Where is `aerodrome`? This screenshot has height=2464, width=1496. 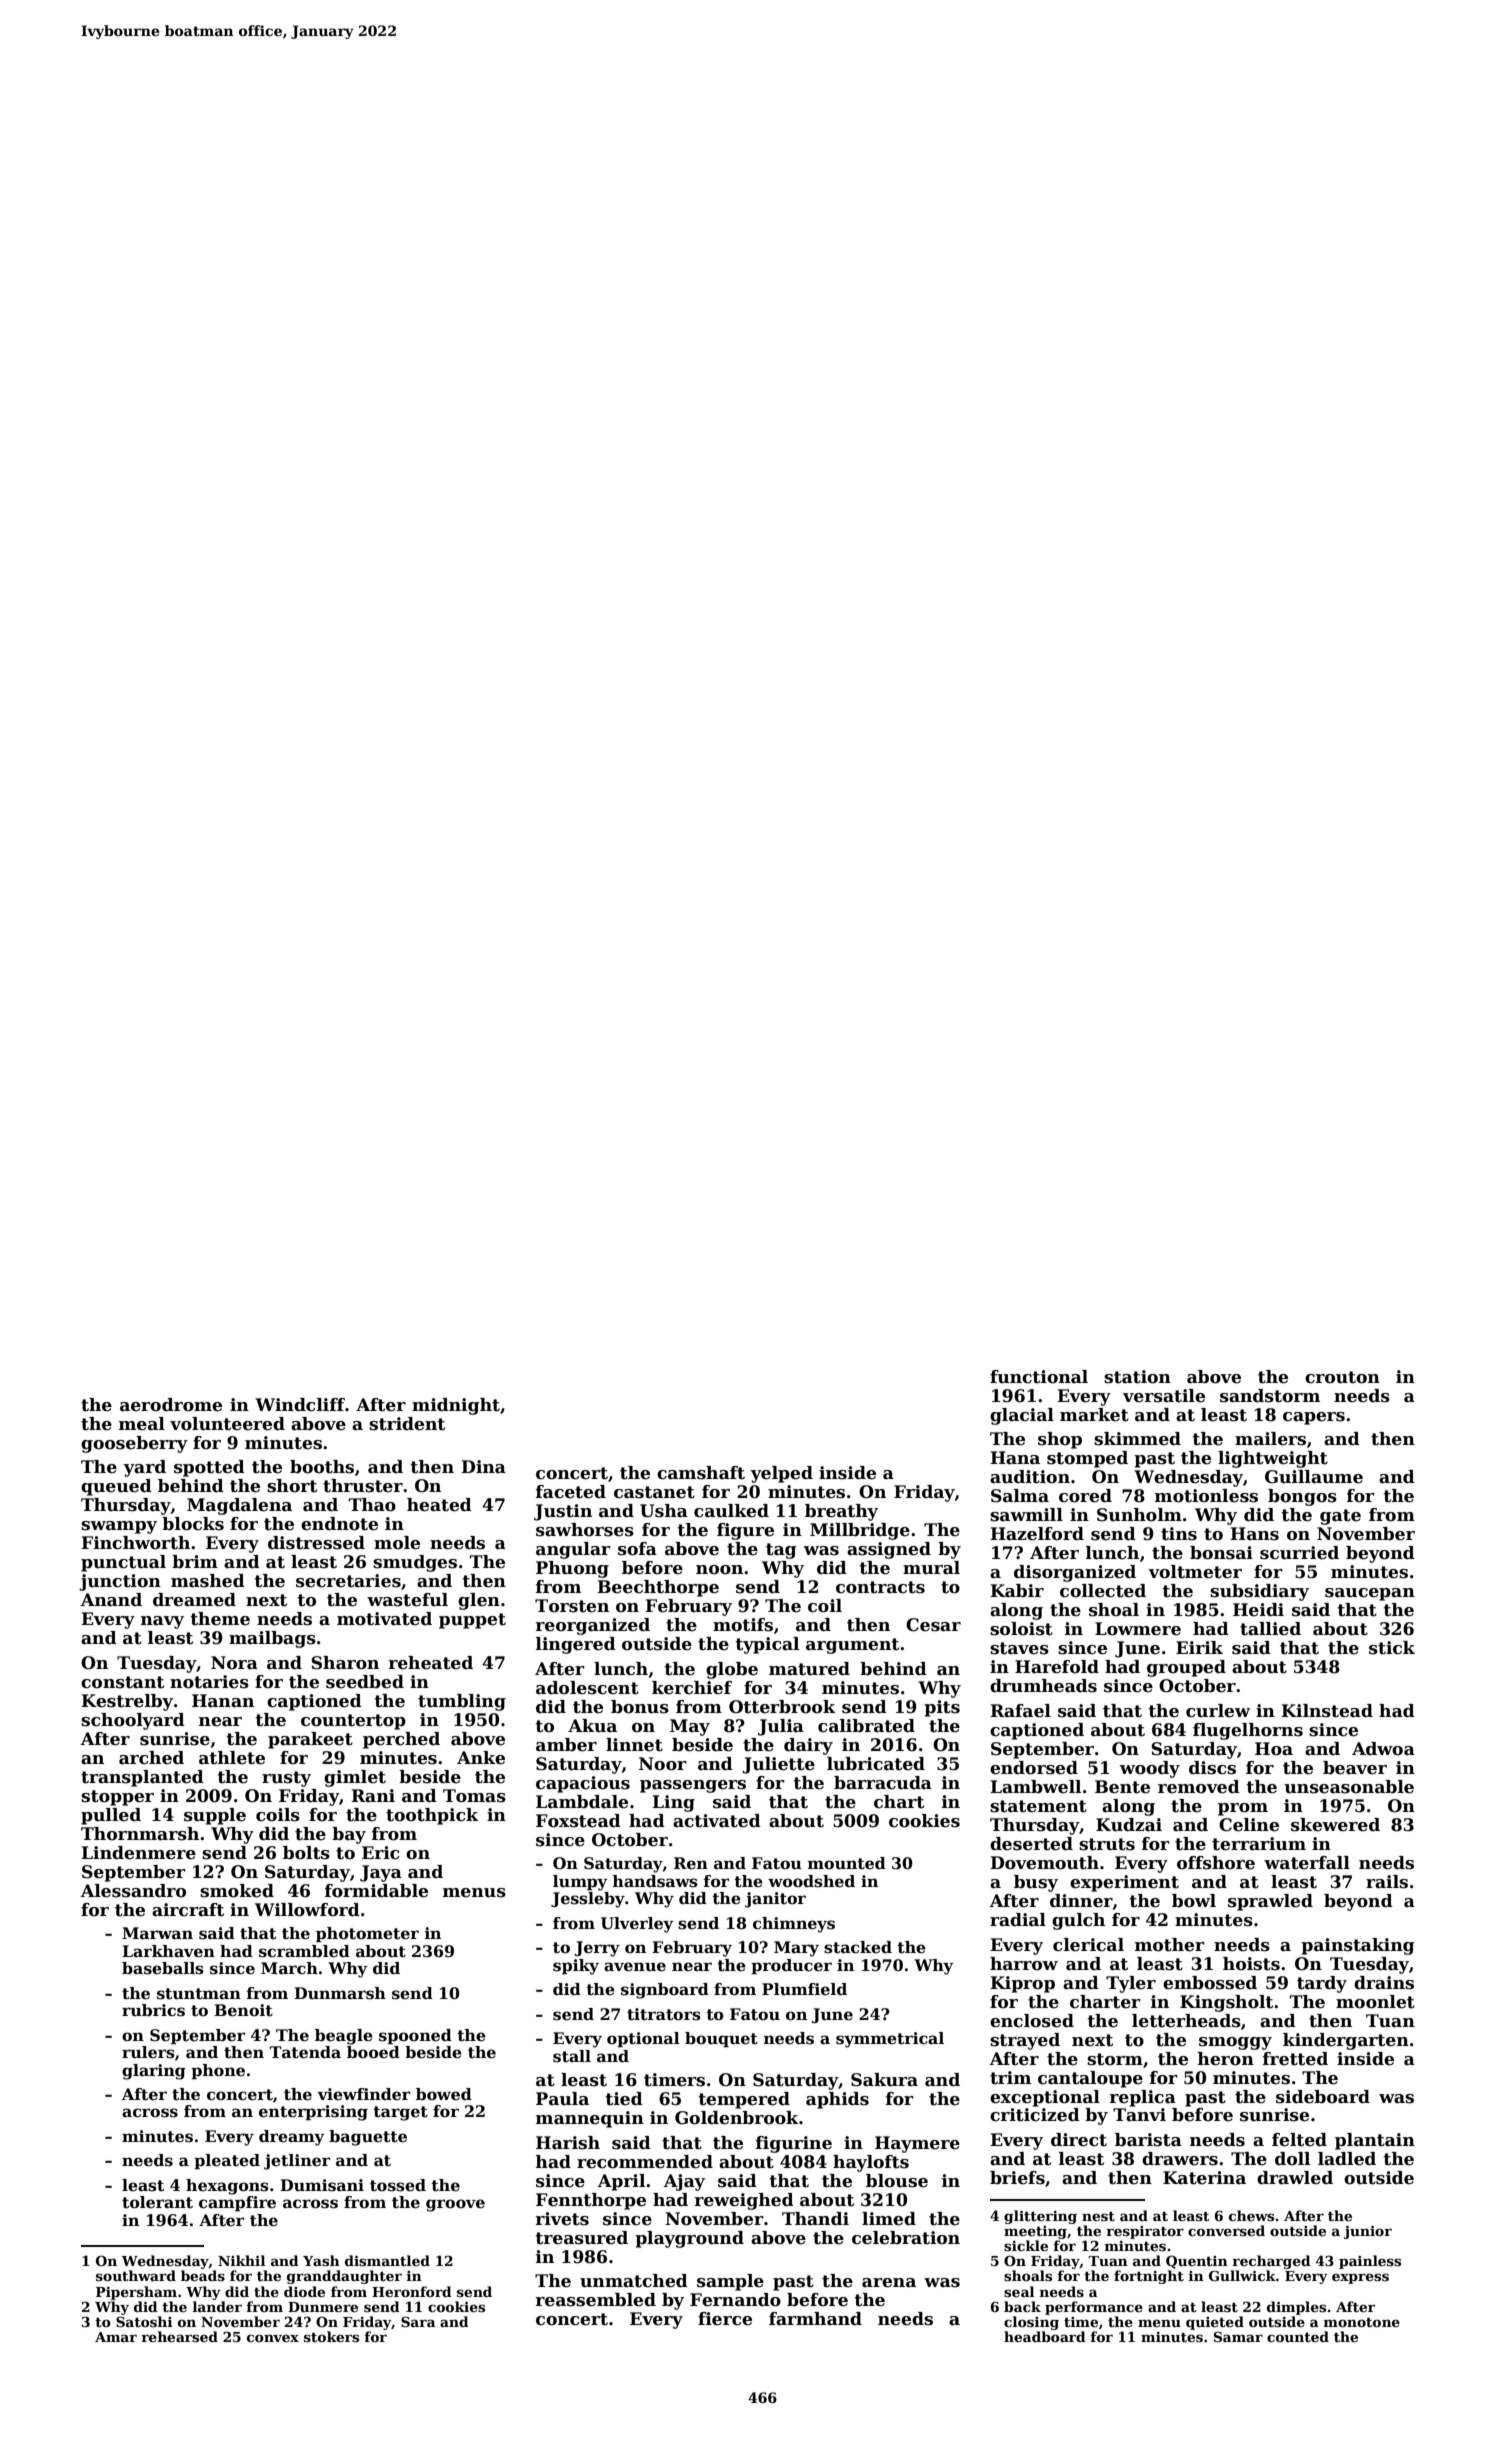
aerodrome is located at coordinates (171, 1405).
